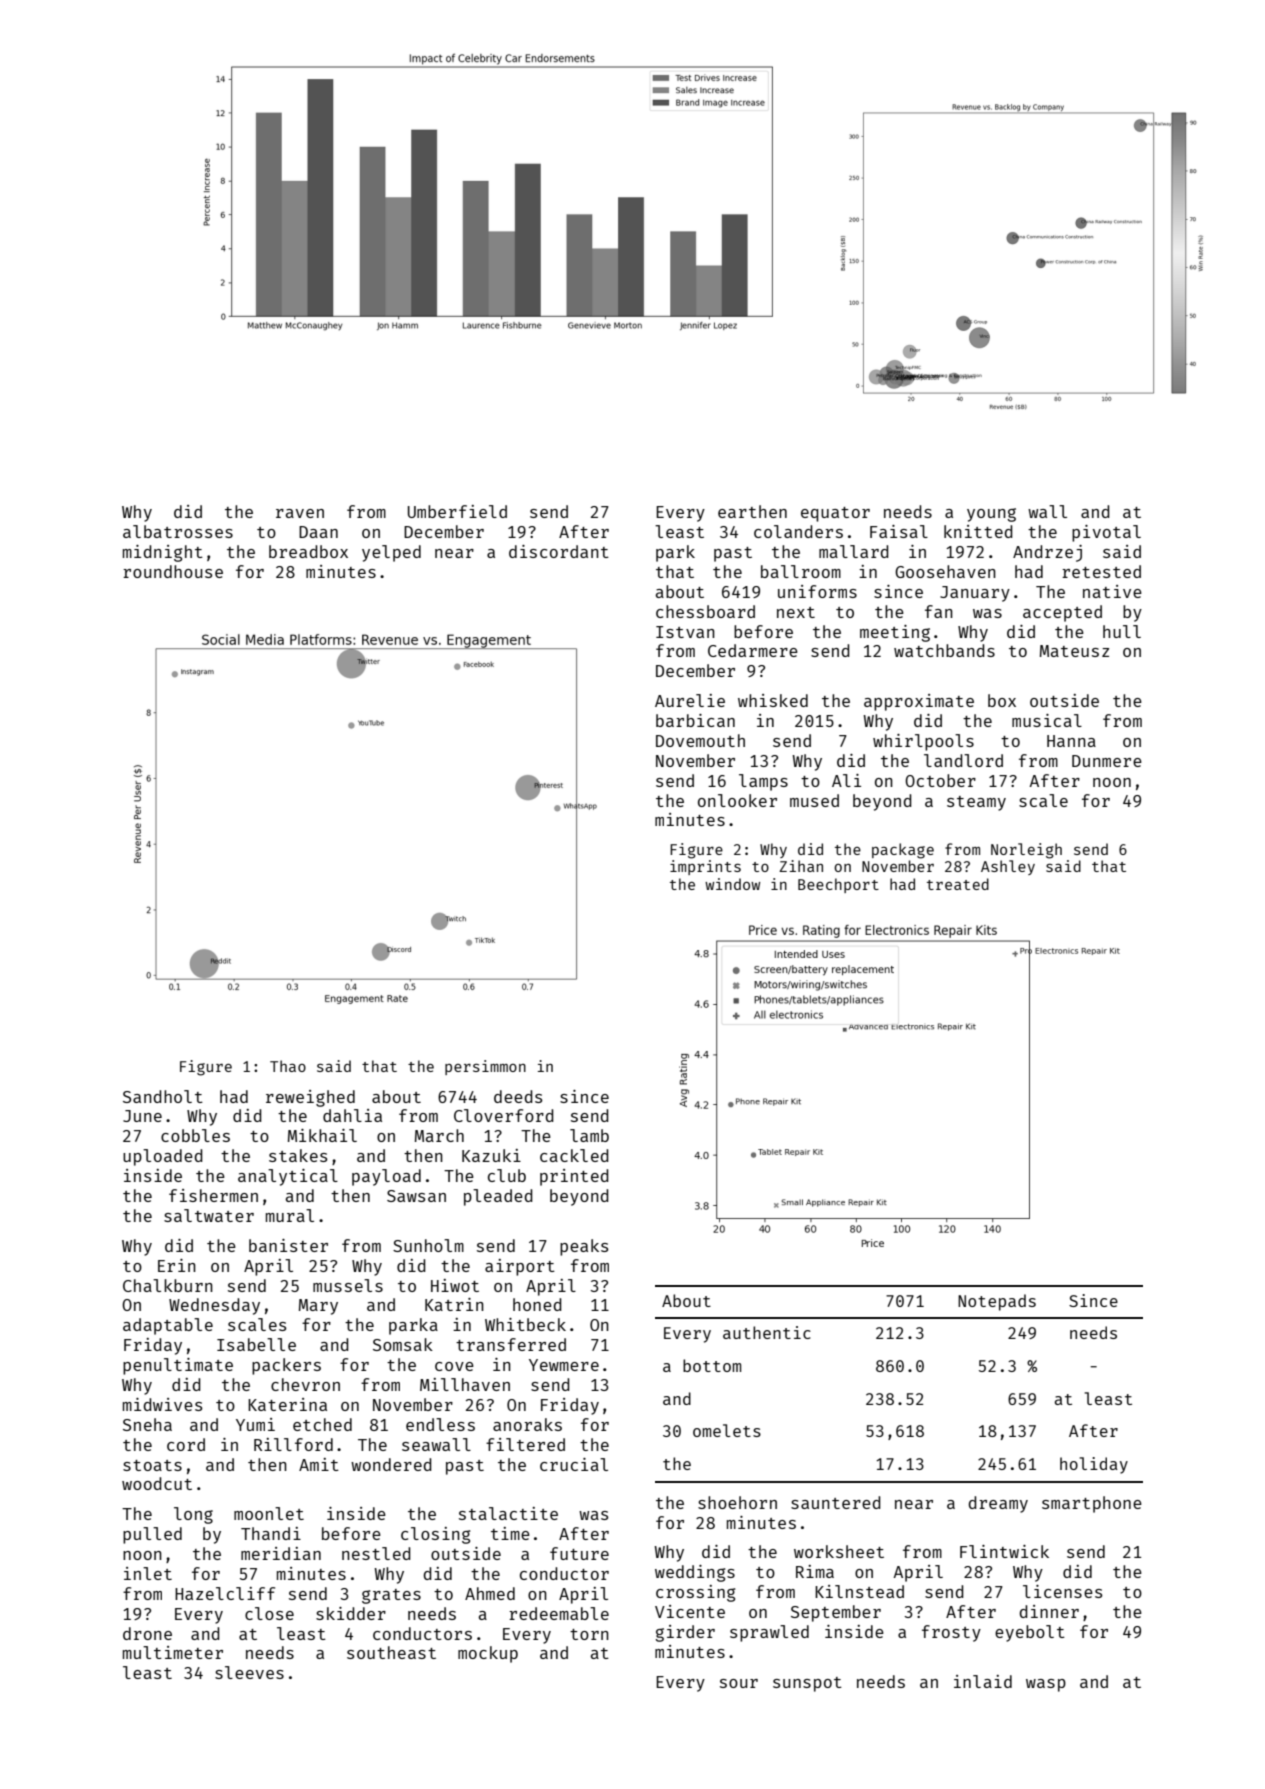 This screenshot has width=1265, height=1789. What do you see at coordinates (1094, 1465) in the screenshot?
I see `holiday` at bounding box center [1094, 1465].
